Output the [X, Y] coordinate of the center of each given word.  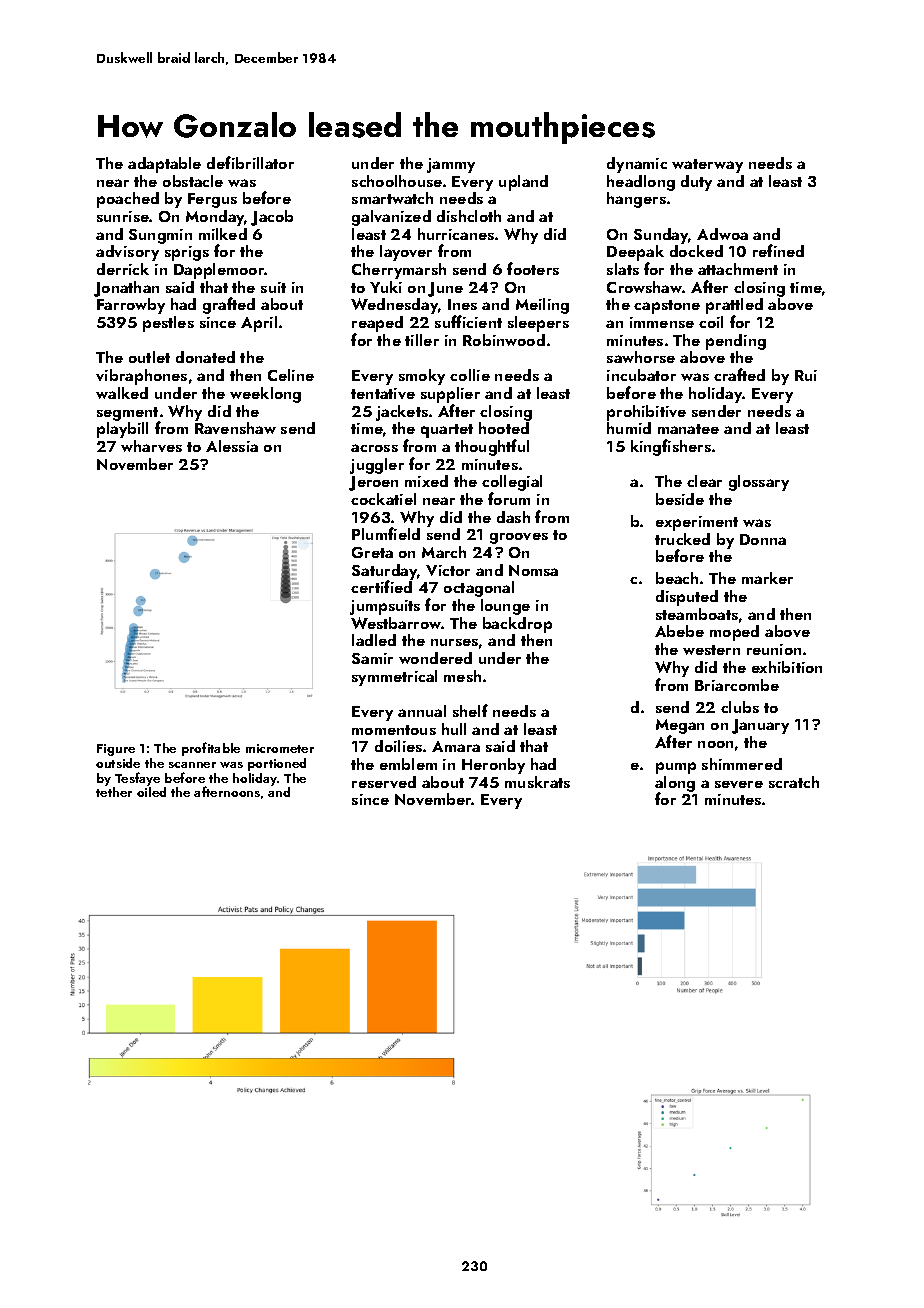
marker [767, 578]
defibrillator [250, 162]
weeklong [265, 395]
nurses [454, 642]
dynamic [637, 165]
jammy [451, 165]
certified [381, 586]
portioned [277, 764]
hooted [504, 428]
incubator [641, 375]
